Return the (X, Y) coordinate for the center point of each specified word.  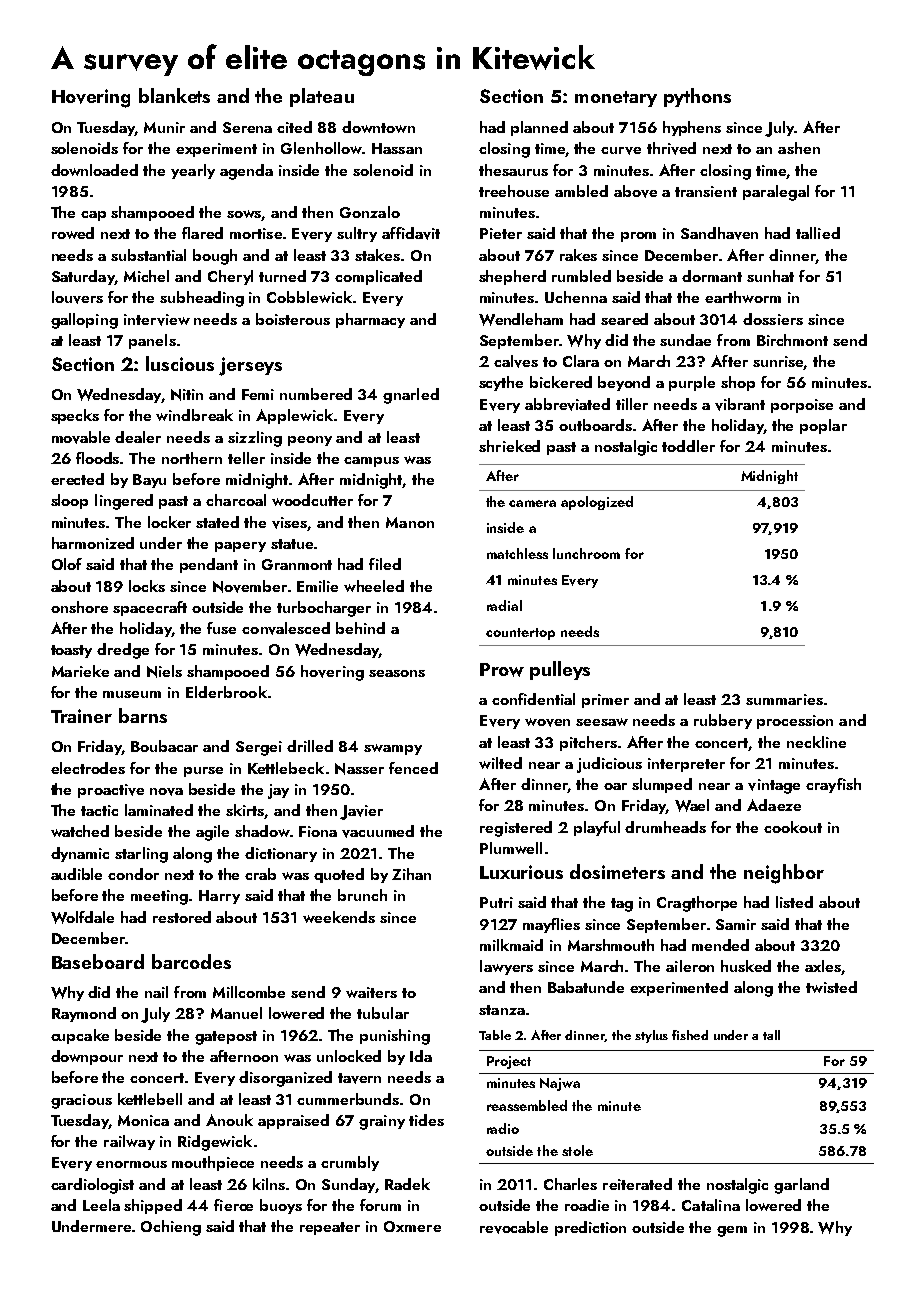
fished (690, 1035)
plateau (322, 97)
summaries (784, 699)
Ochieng (171, 1228)
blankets (174, 95)
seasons (397, 673)
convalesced (286, 628)
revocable (514, 1227)
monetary (616, 99)
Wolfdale (82, 917)
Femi (258, 394)
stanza (502, 1010)
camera (532, 503)
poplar (823, 426)
